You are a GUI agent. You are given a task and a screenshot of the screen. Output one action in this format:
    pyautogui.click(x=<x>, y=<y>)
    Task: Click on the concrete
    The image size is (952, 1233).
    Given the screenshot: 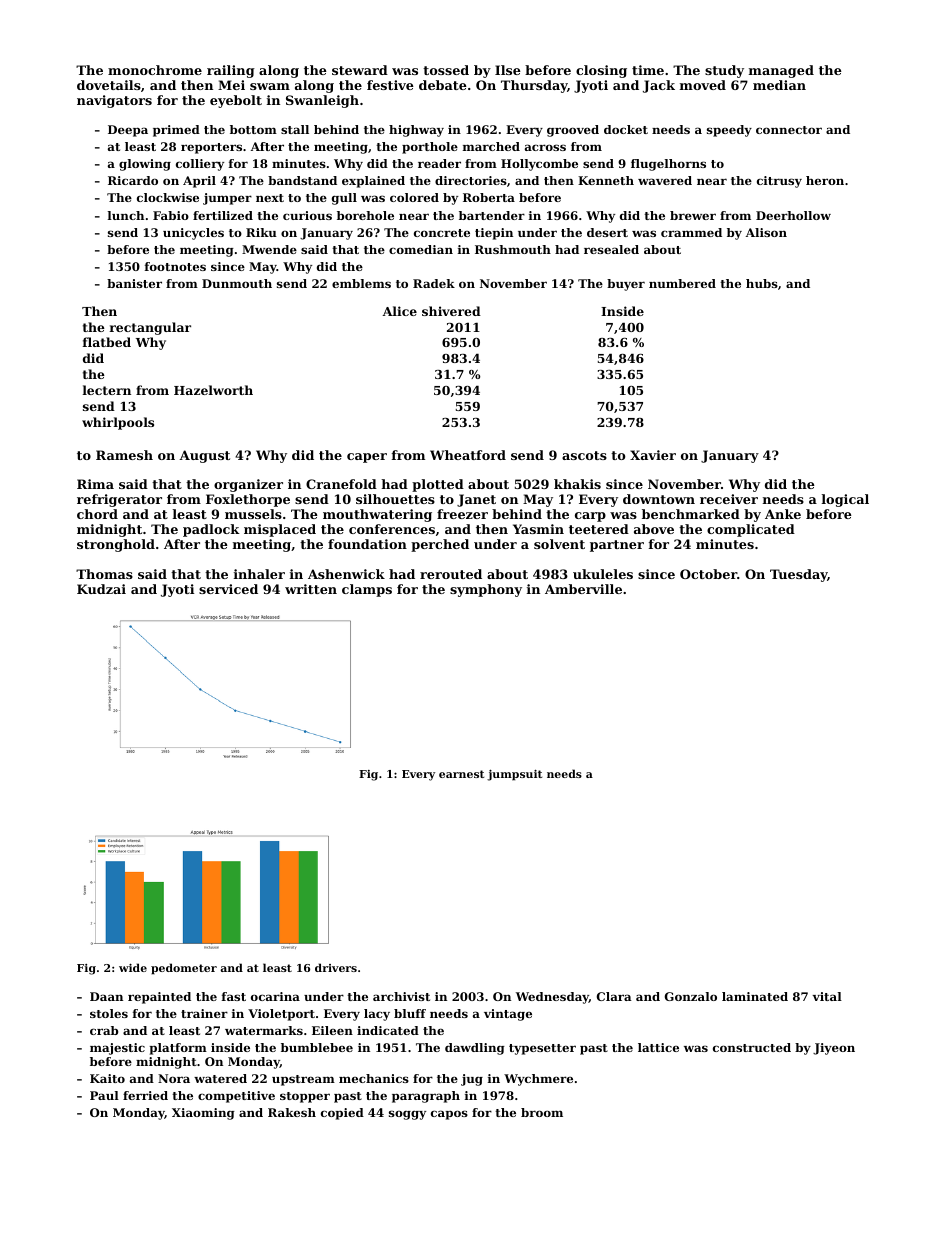 What is the action you would take?
    pyautogui.click(x=442, y=233)
